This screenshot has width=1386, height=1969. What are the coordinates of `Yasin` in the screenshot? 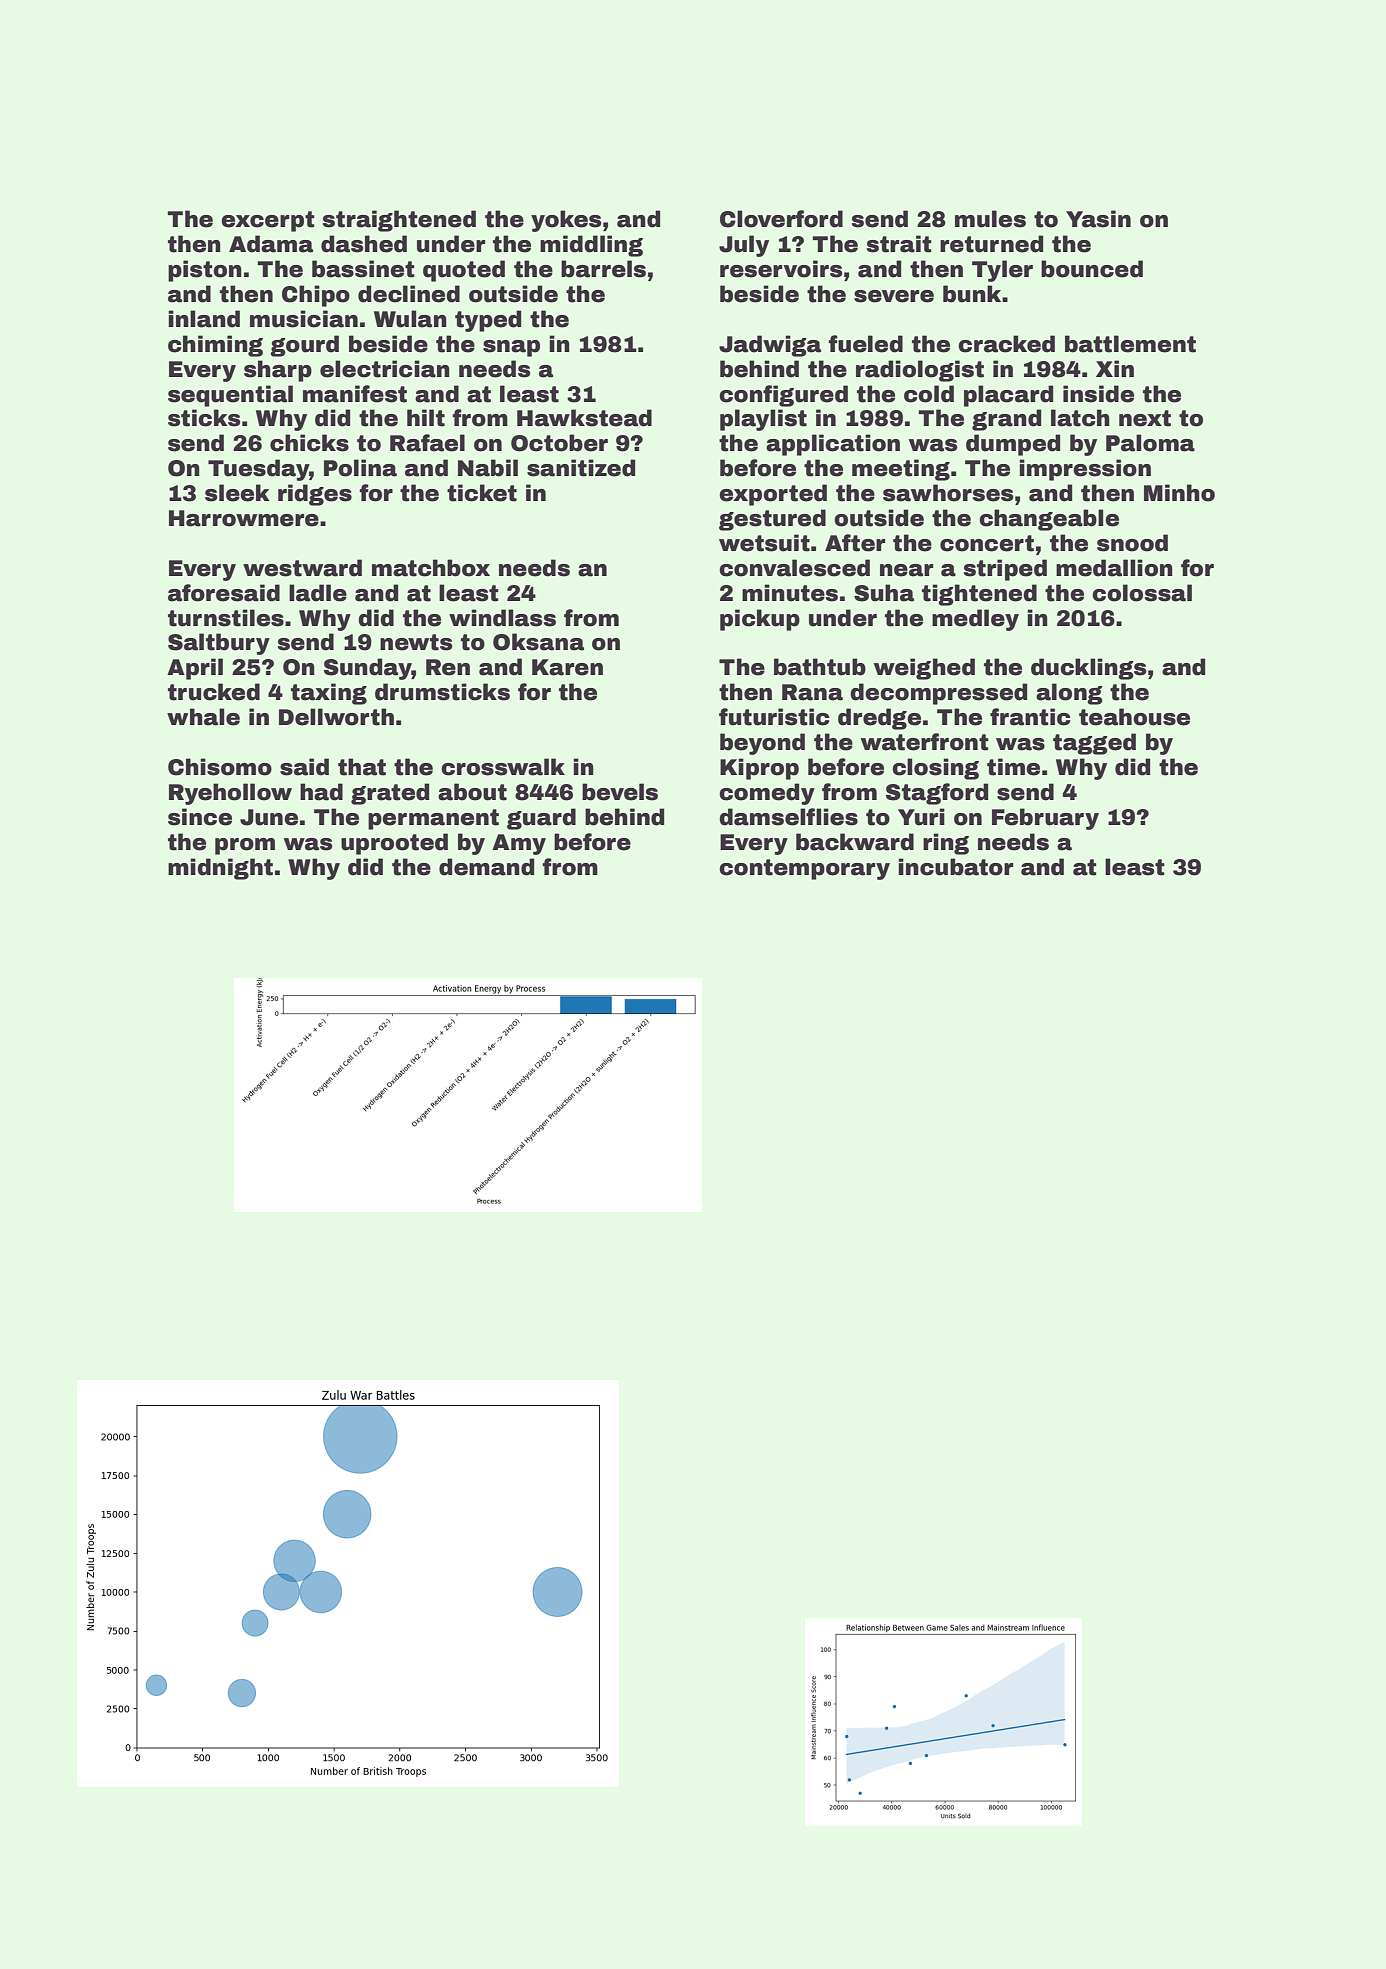 It's located at (1098, 219).
